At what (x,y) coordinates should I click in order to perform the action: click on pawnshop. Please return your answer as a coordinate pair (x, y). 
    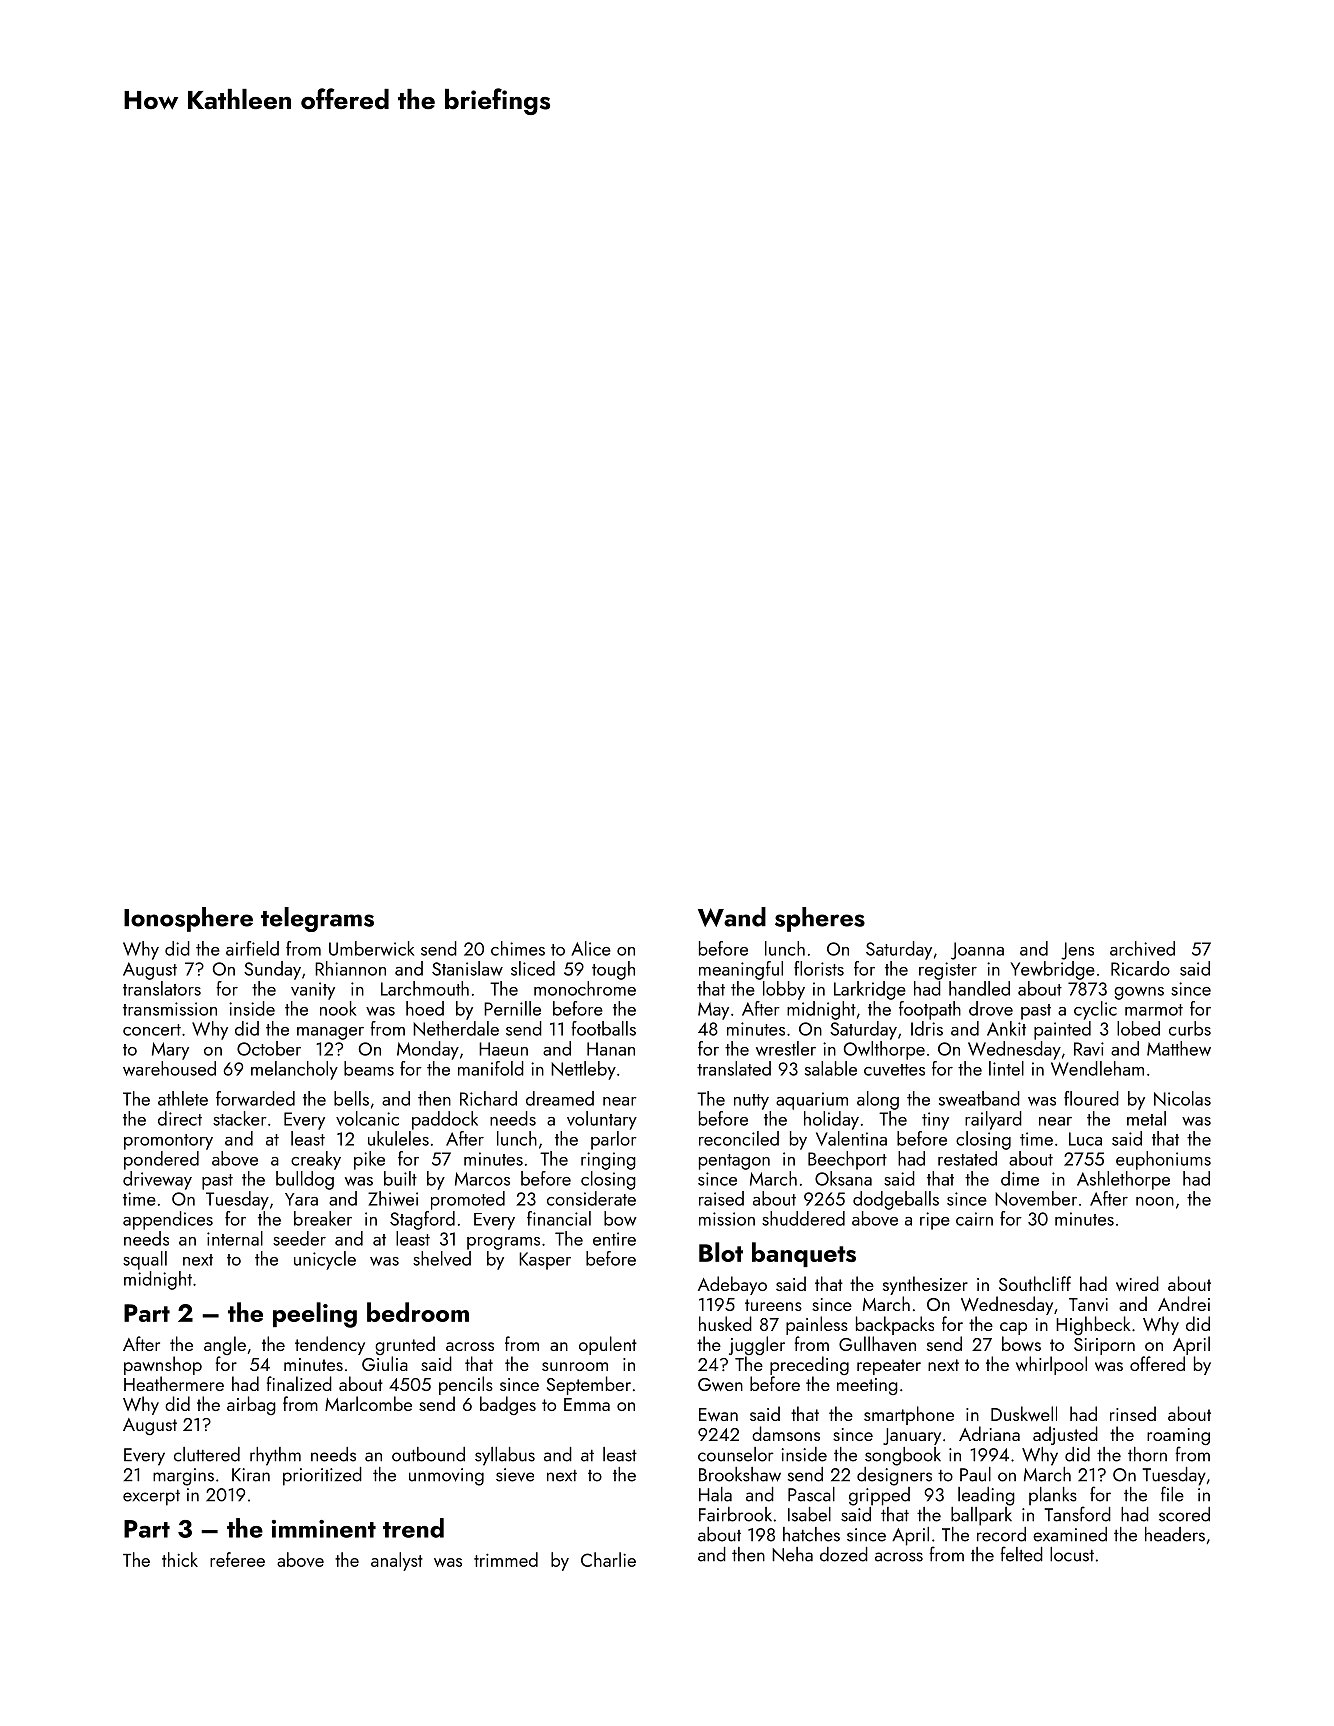
    Looking at the image, I should click on (163, 1365).
